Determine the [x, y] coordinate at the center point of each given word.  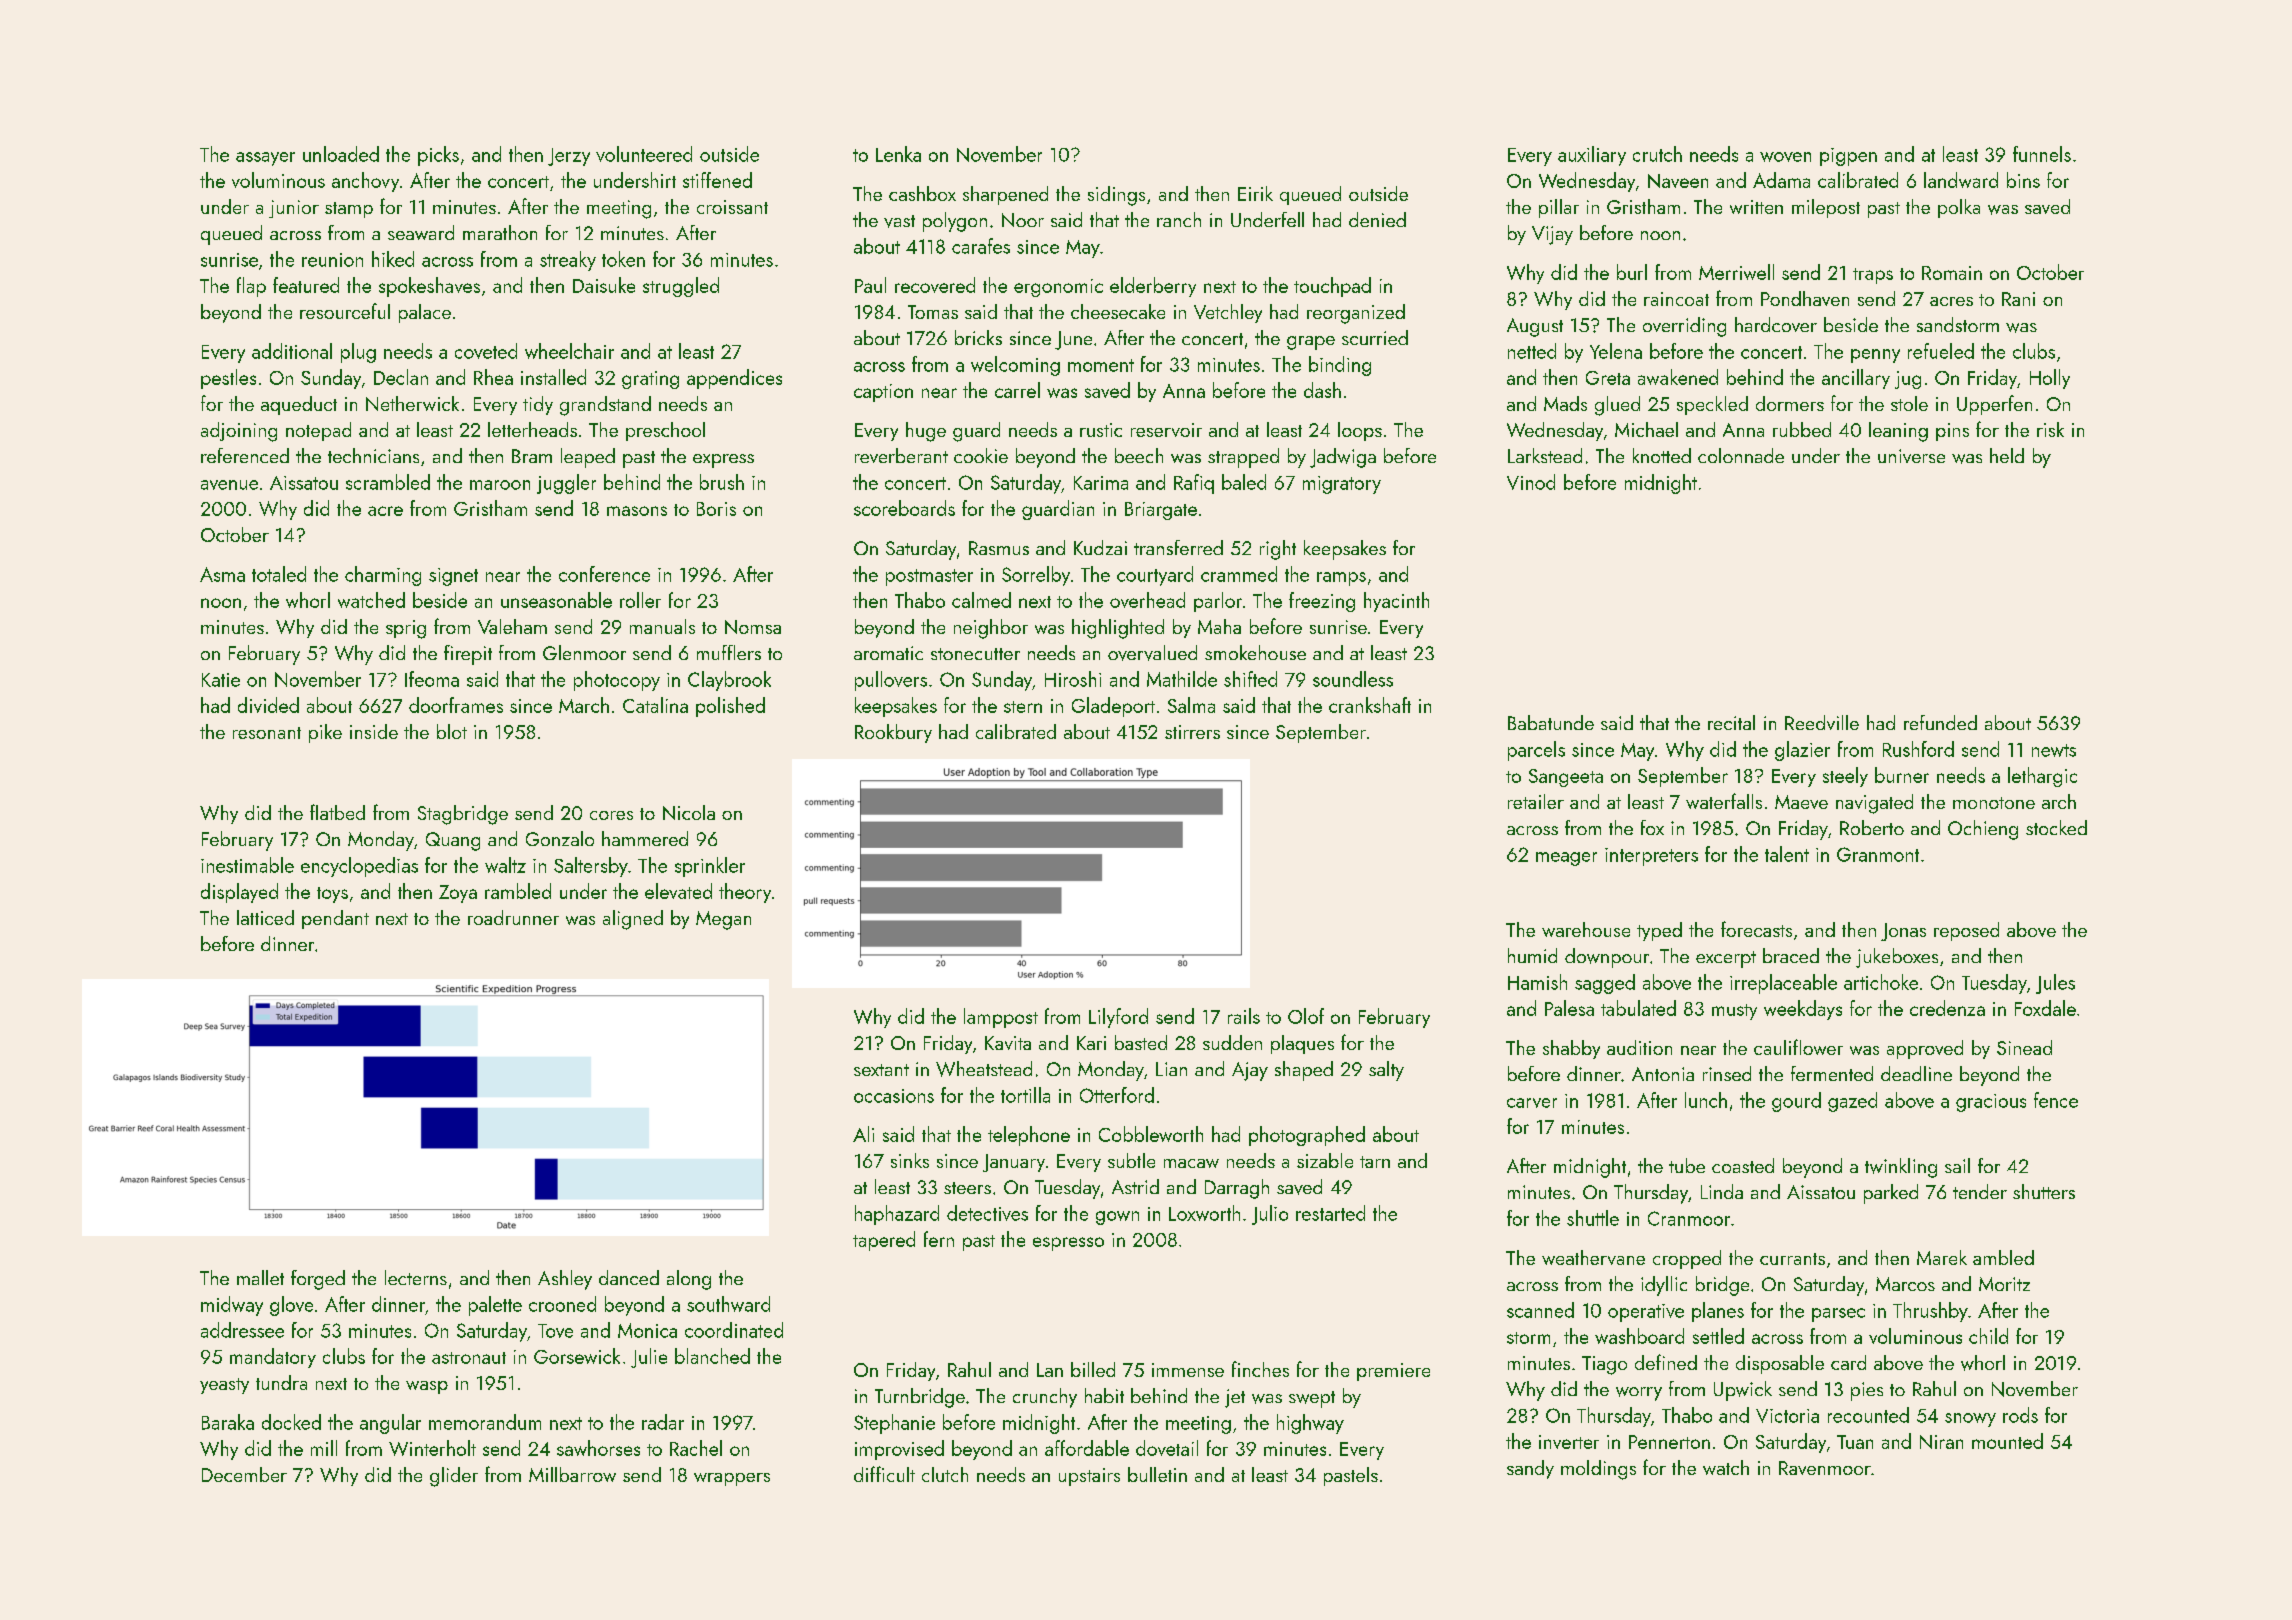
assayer [265, 159]
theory [745, 893]
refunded [1940, 722]
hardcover [1776, 324]
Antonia [1663, 1074]
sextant [881, 1070]
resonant [267, 733]
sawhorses [598, 1448]
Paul [870, 285]
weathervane [1593, 1257]
